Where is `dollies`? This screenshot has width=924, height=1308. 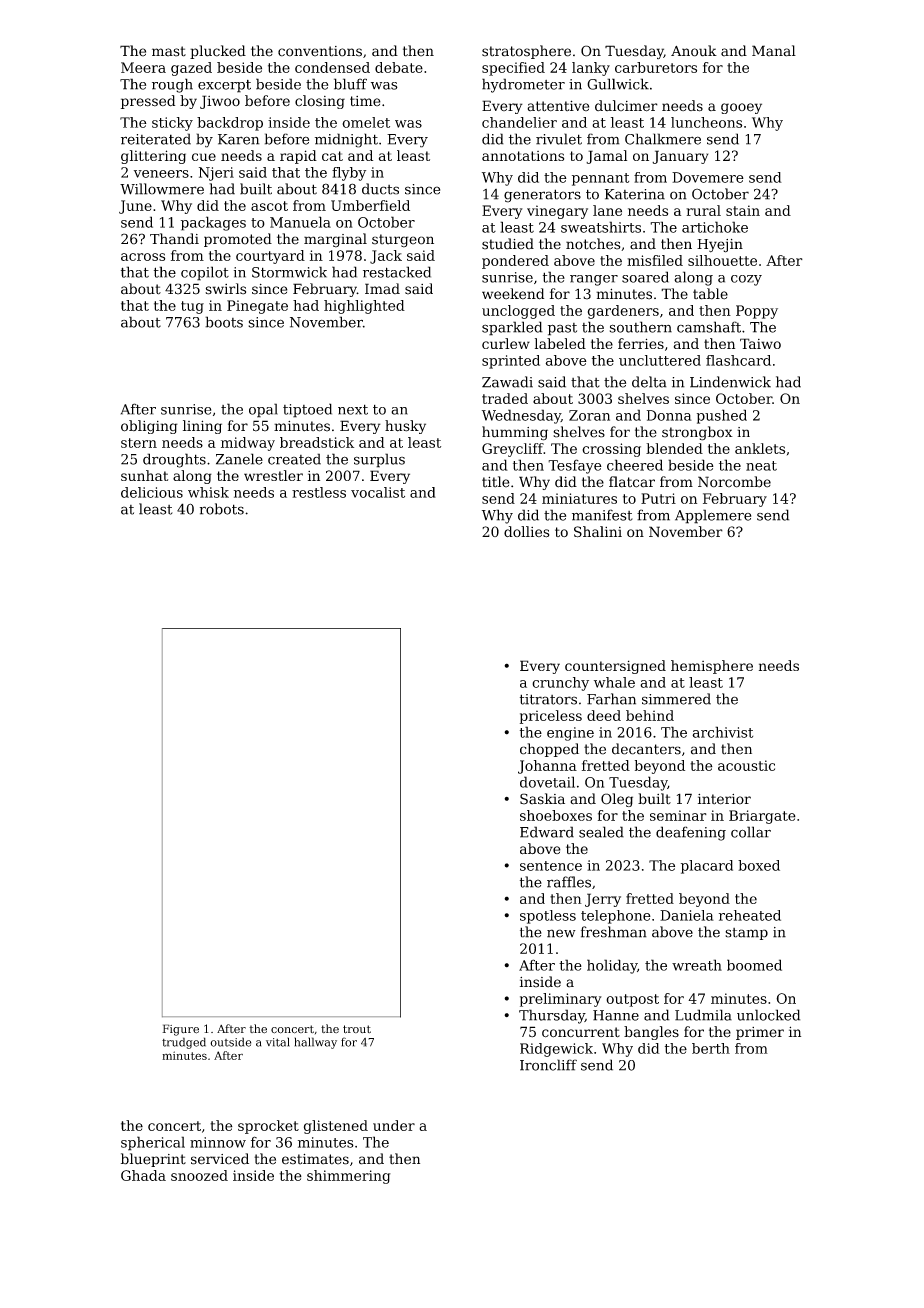 dollies is located at coordinates (526, 532).
